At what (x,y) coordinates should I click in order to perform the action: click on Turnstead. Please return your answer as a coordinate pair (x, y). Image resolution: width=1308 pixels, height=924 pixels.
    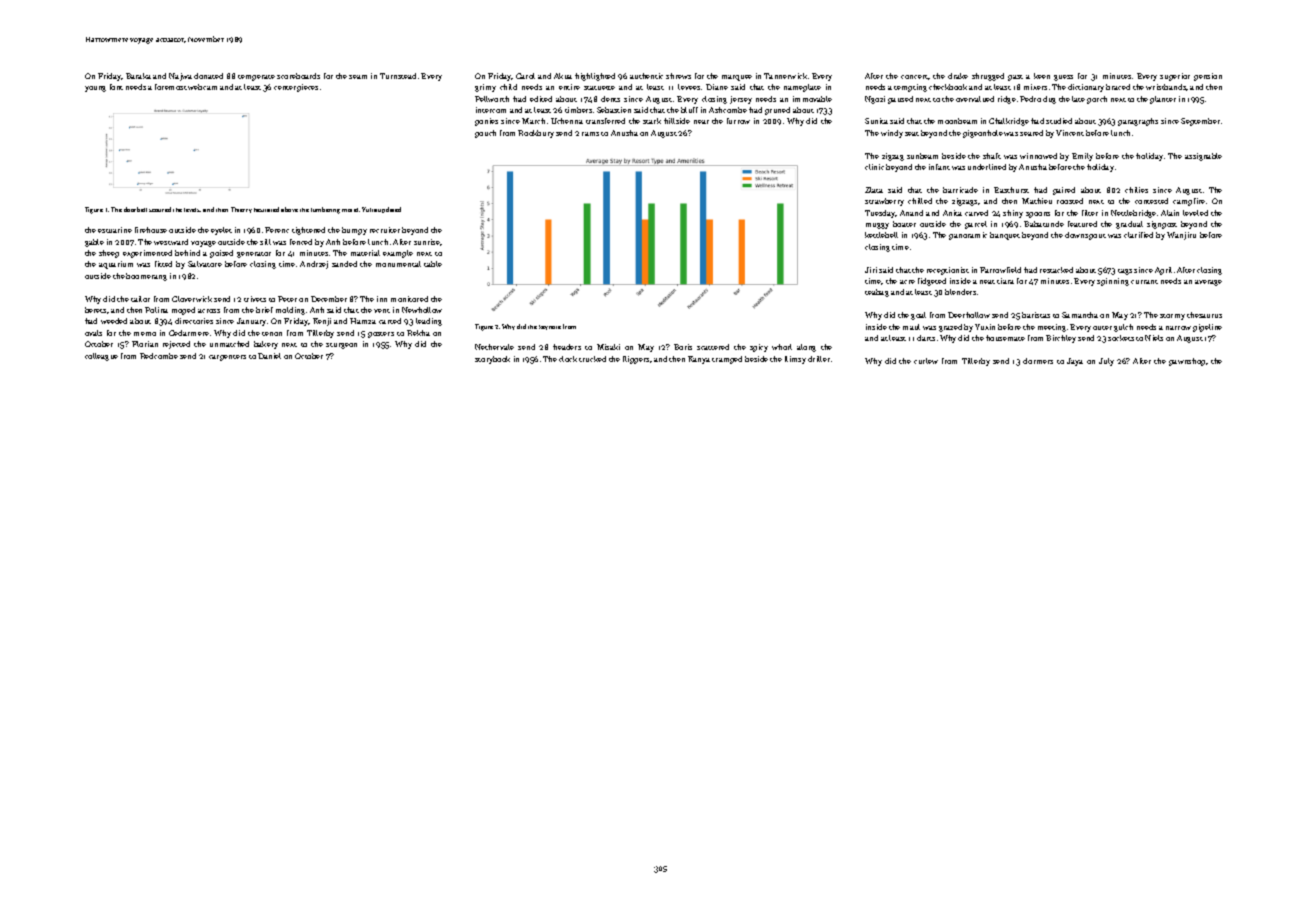
    Looking at the image, I should click on (398, 76).
